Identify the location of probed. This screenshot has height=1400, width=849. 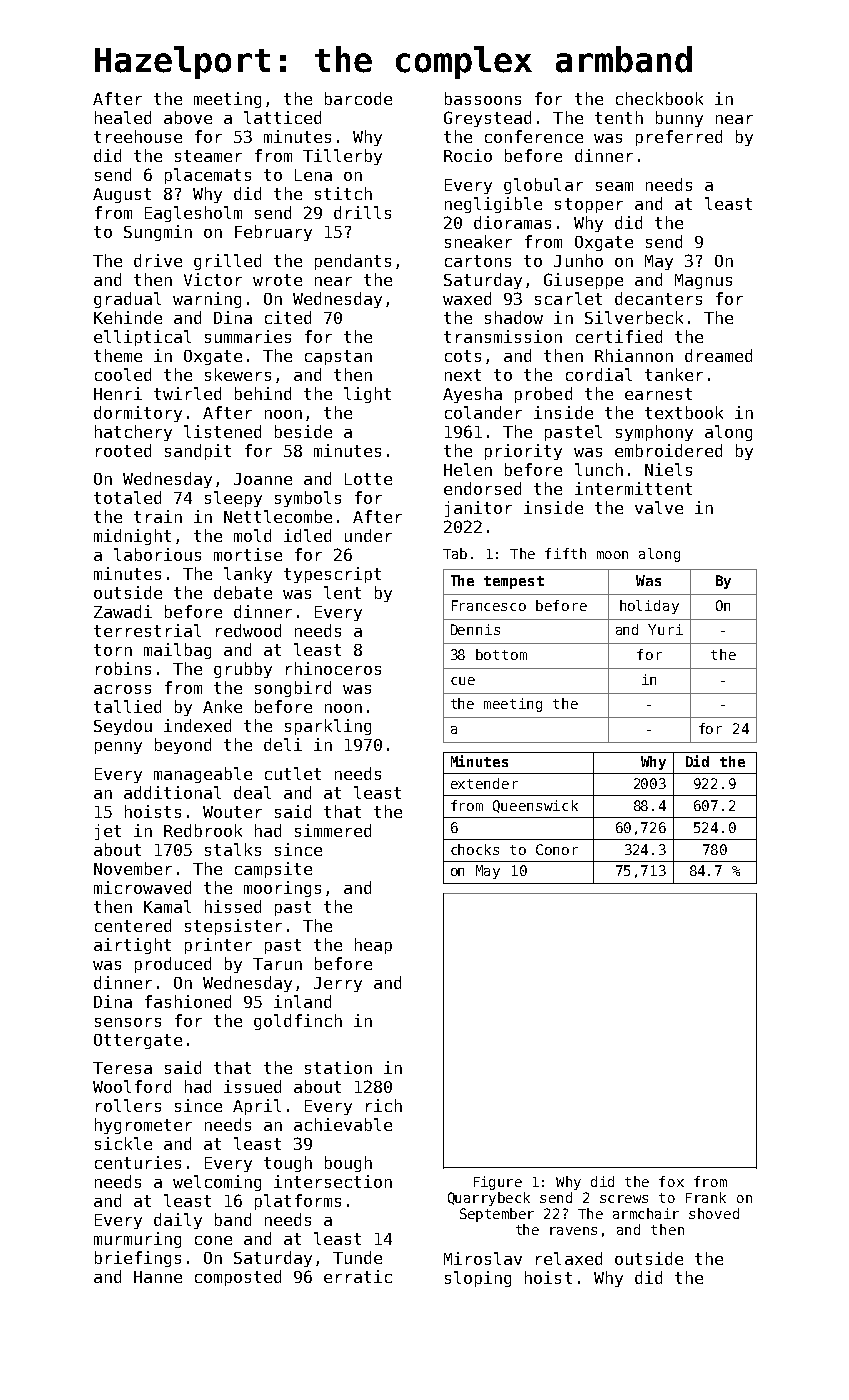
(543, 395).
